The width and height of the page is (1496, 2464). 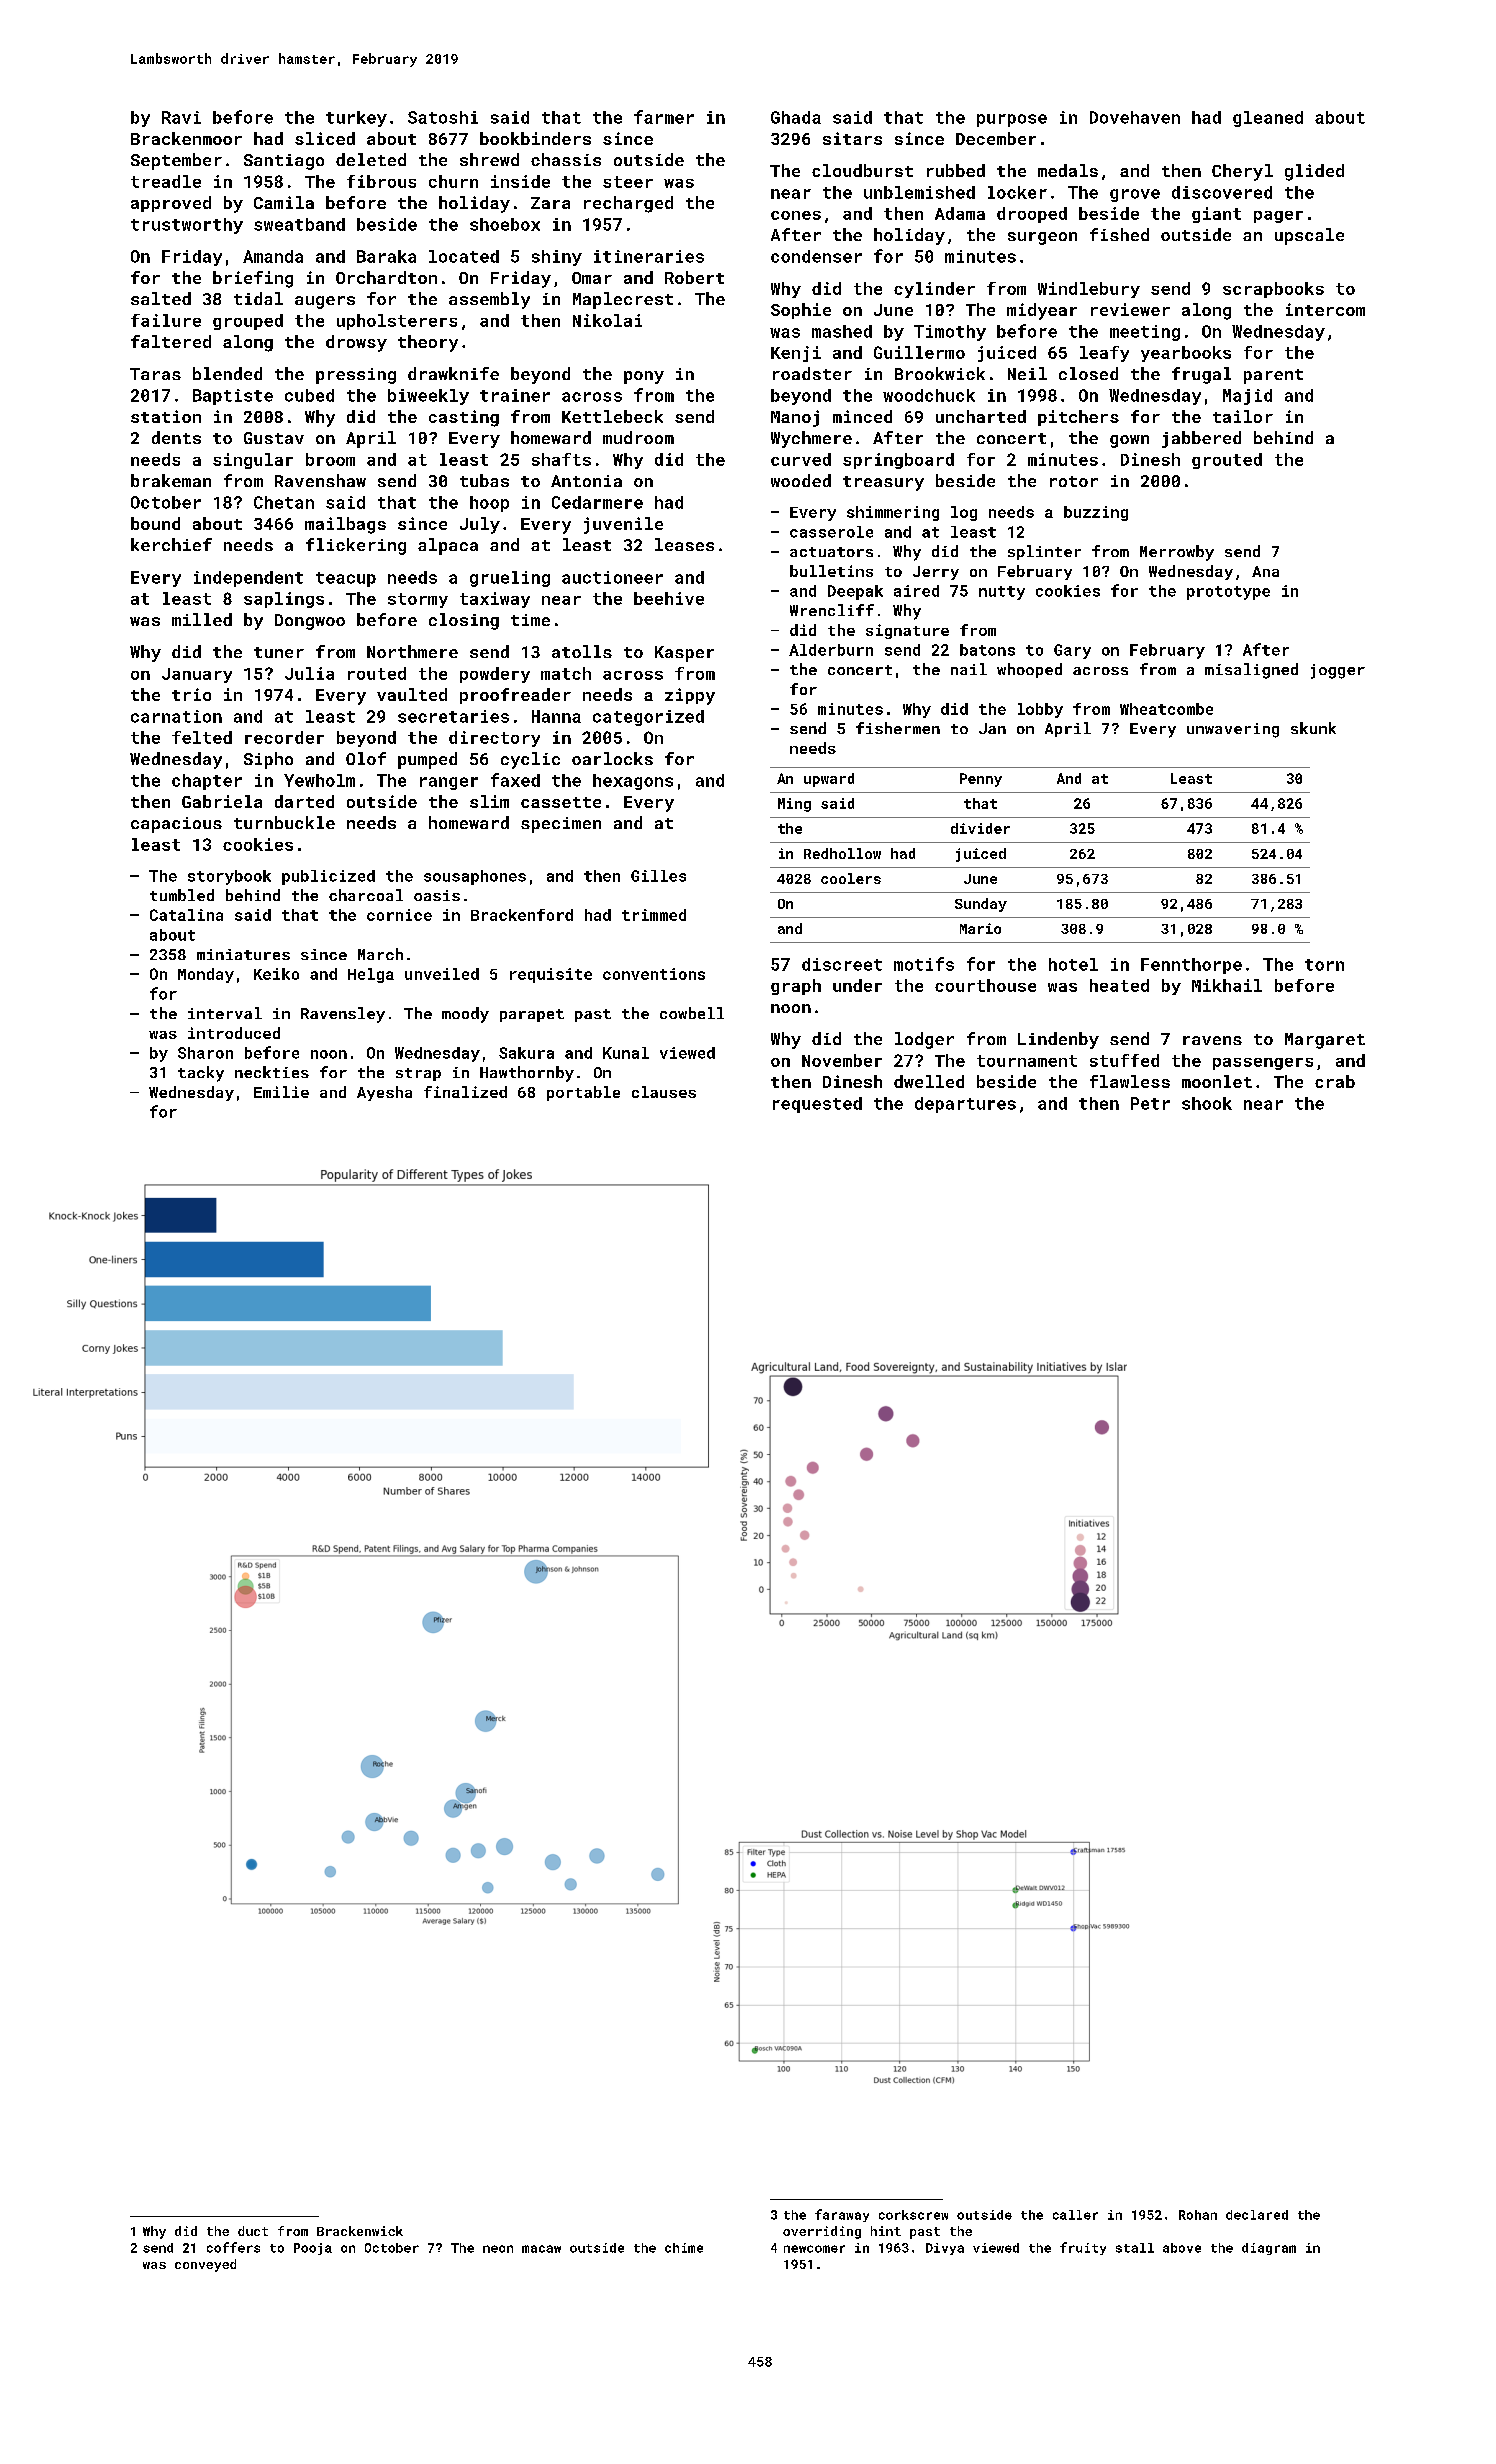 I want to click on turkey, so click(x=356, y=119).
